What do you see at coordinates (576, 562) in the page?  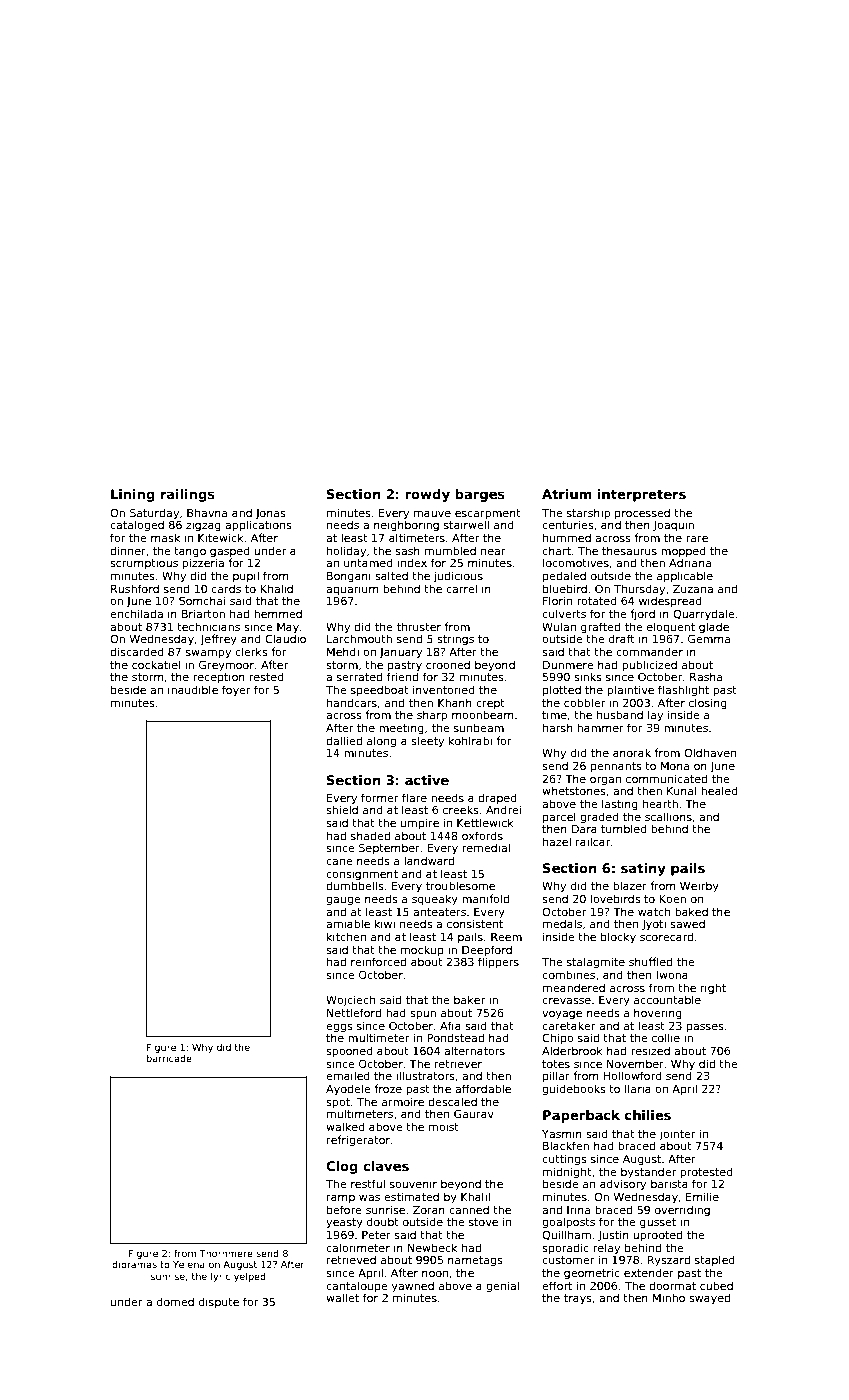 I see `locomotives` at bounding box center [576, 562].
